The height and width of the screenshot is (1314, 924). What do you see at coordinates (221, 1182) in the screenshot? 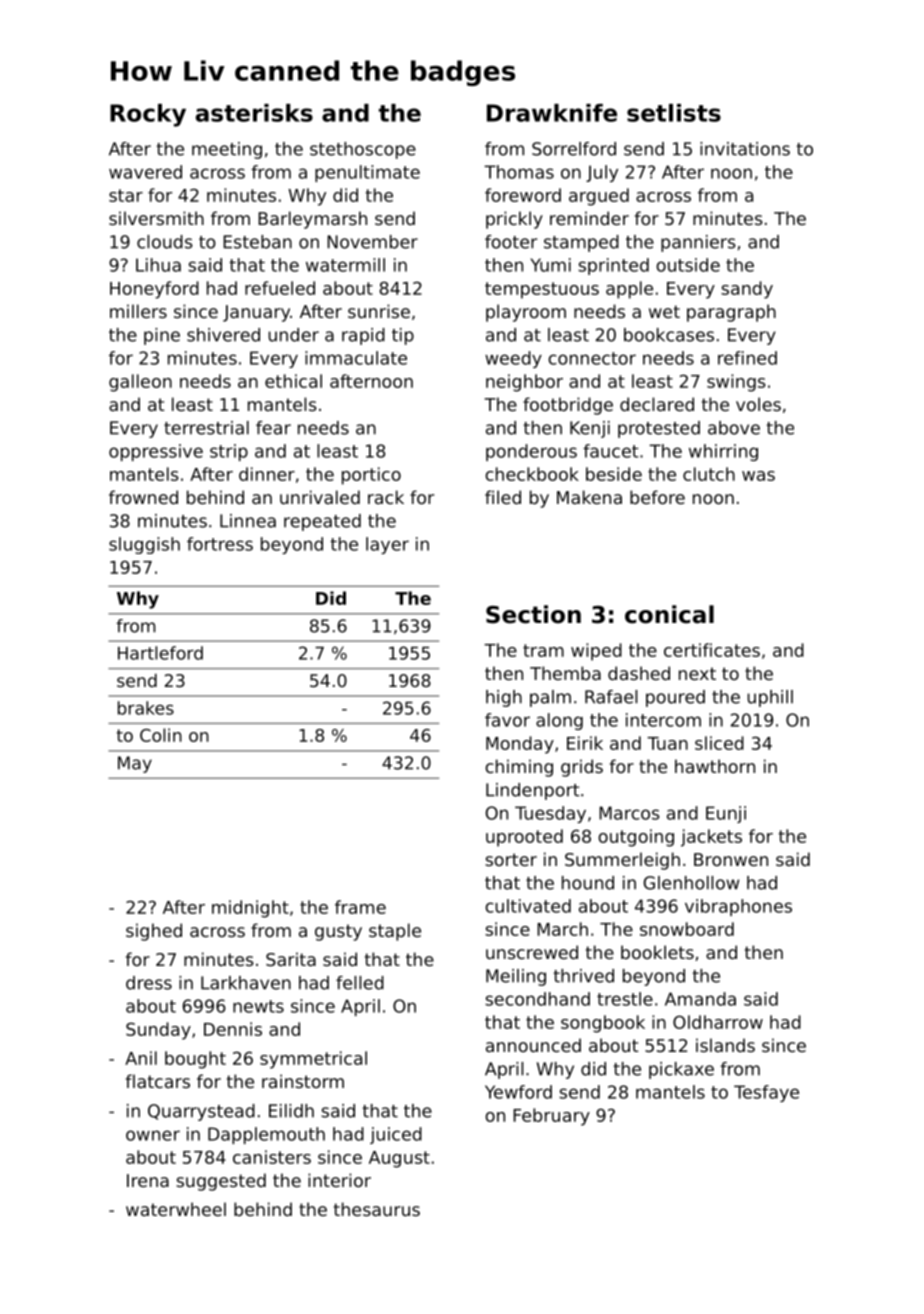
I see `suggested` at bounding box center [221, 1182].
